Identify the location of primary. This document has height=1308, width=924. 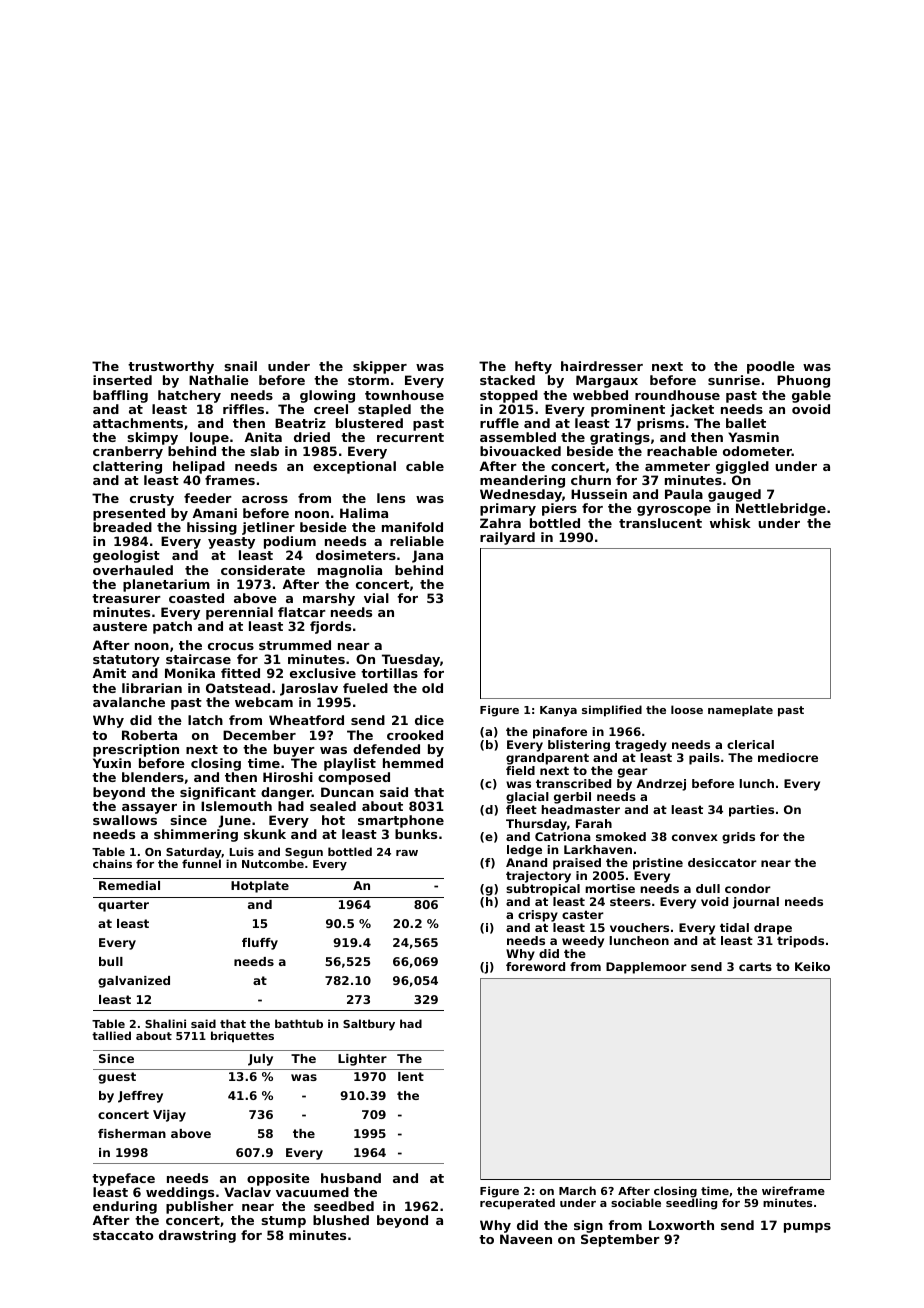
(508, 509).
